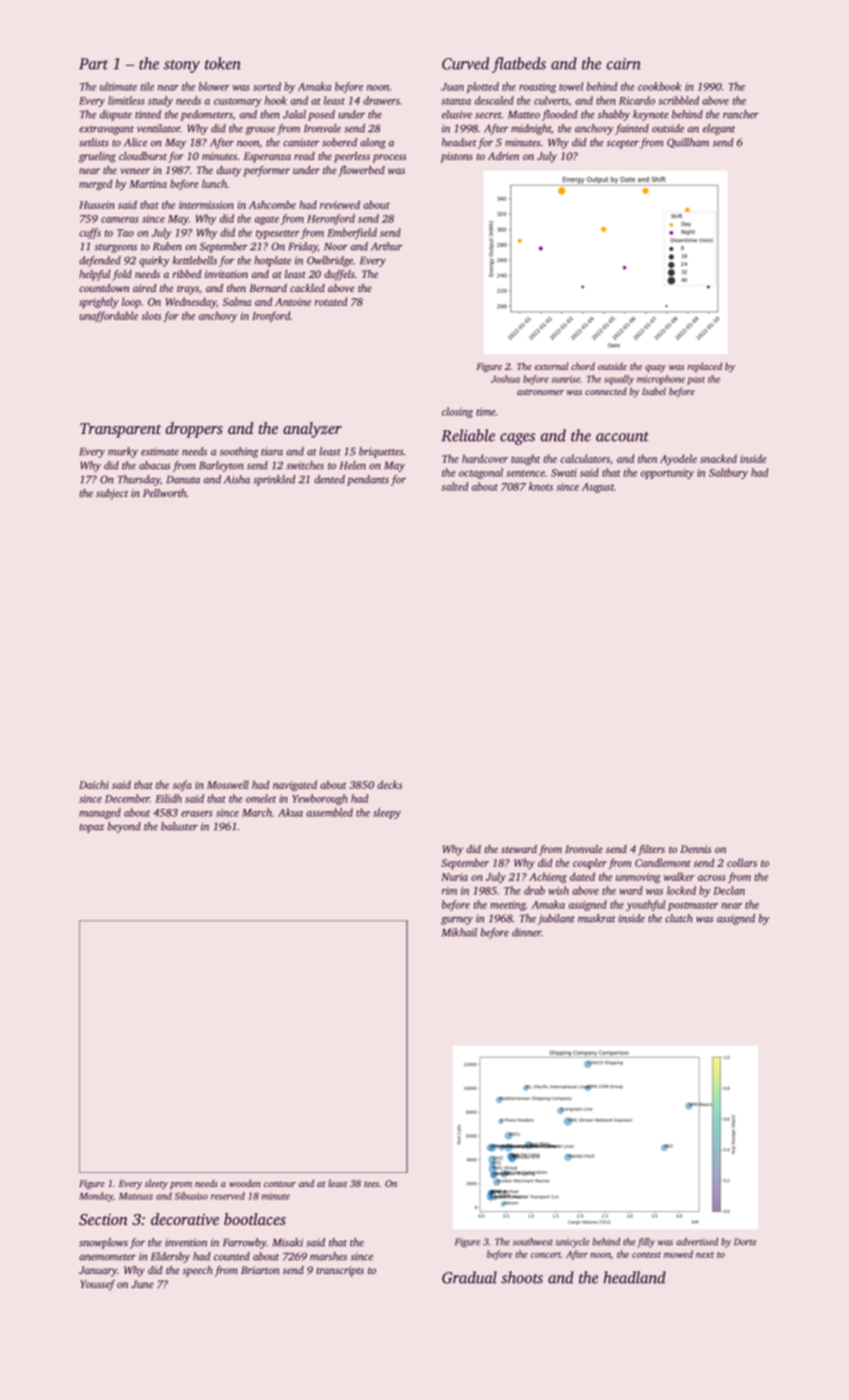 This screenshot has width=849, height=1400. What do you see at coordinates (331, 301) in the screenshot?
I see `rotated` at bounding box center [331, 301].
